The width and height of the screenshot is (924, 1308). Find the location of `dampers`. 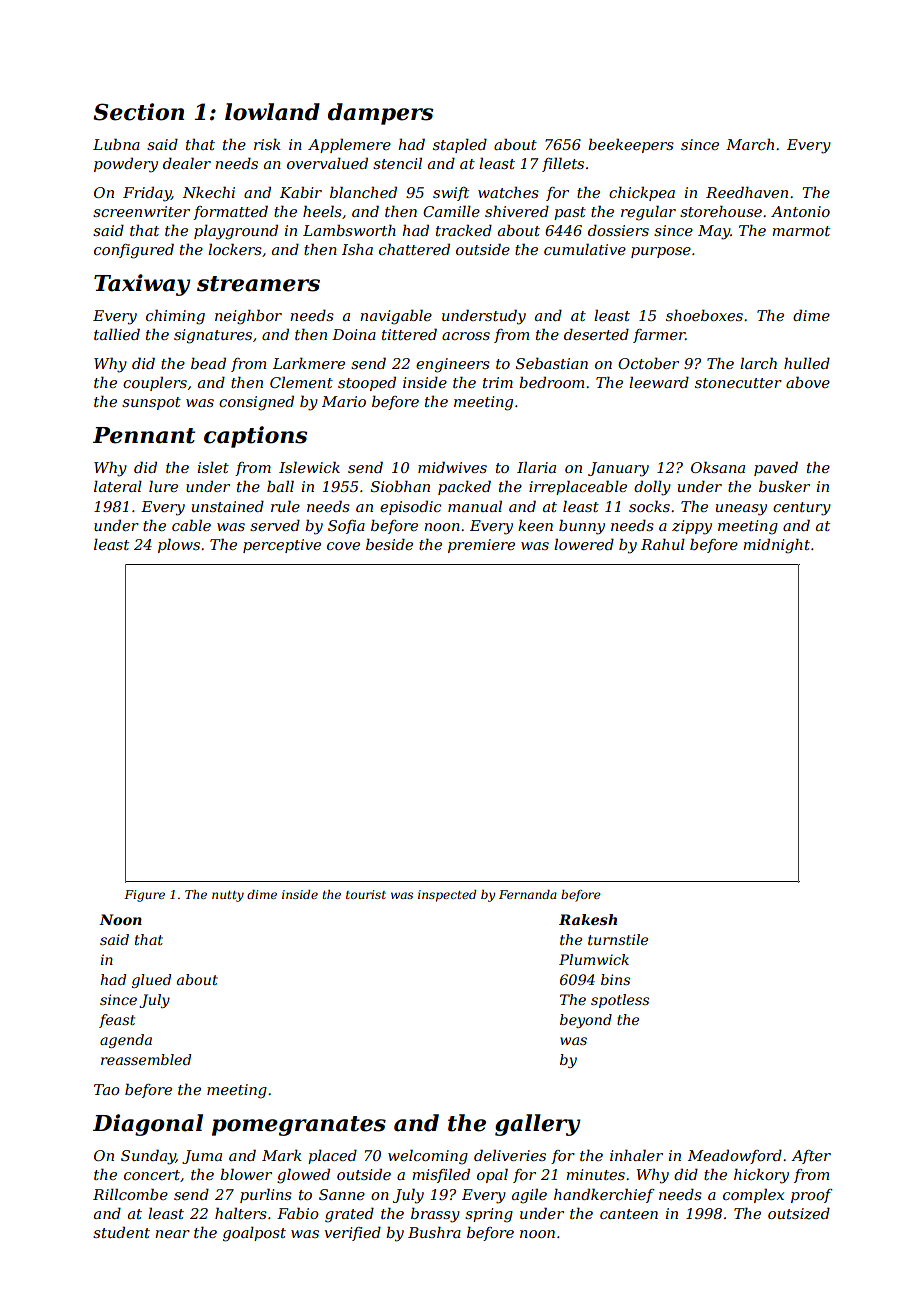

dampers is located at coordinates (380, 114).
